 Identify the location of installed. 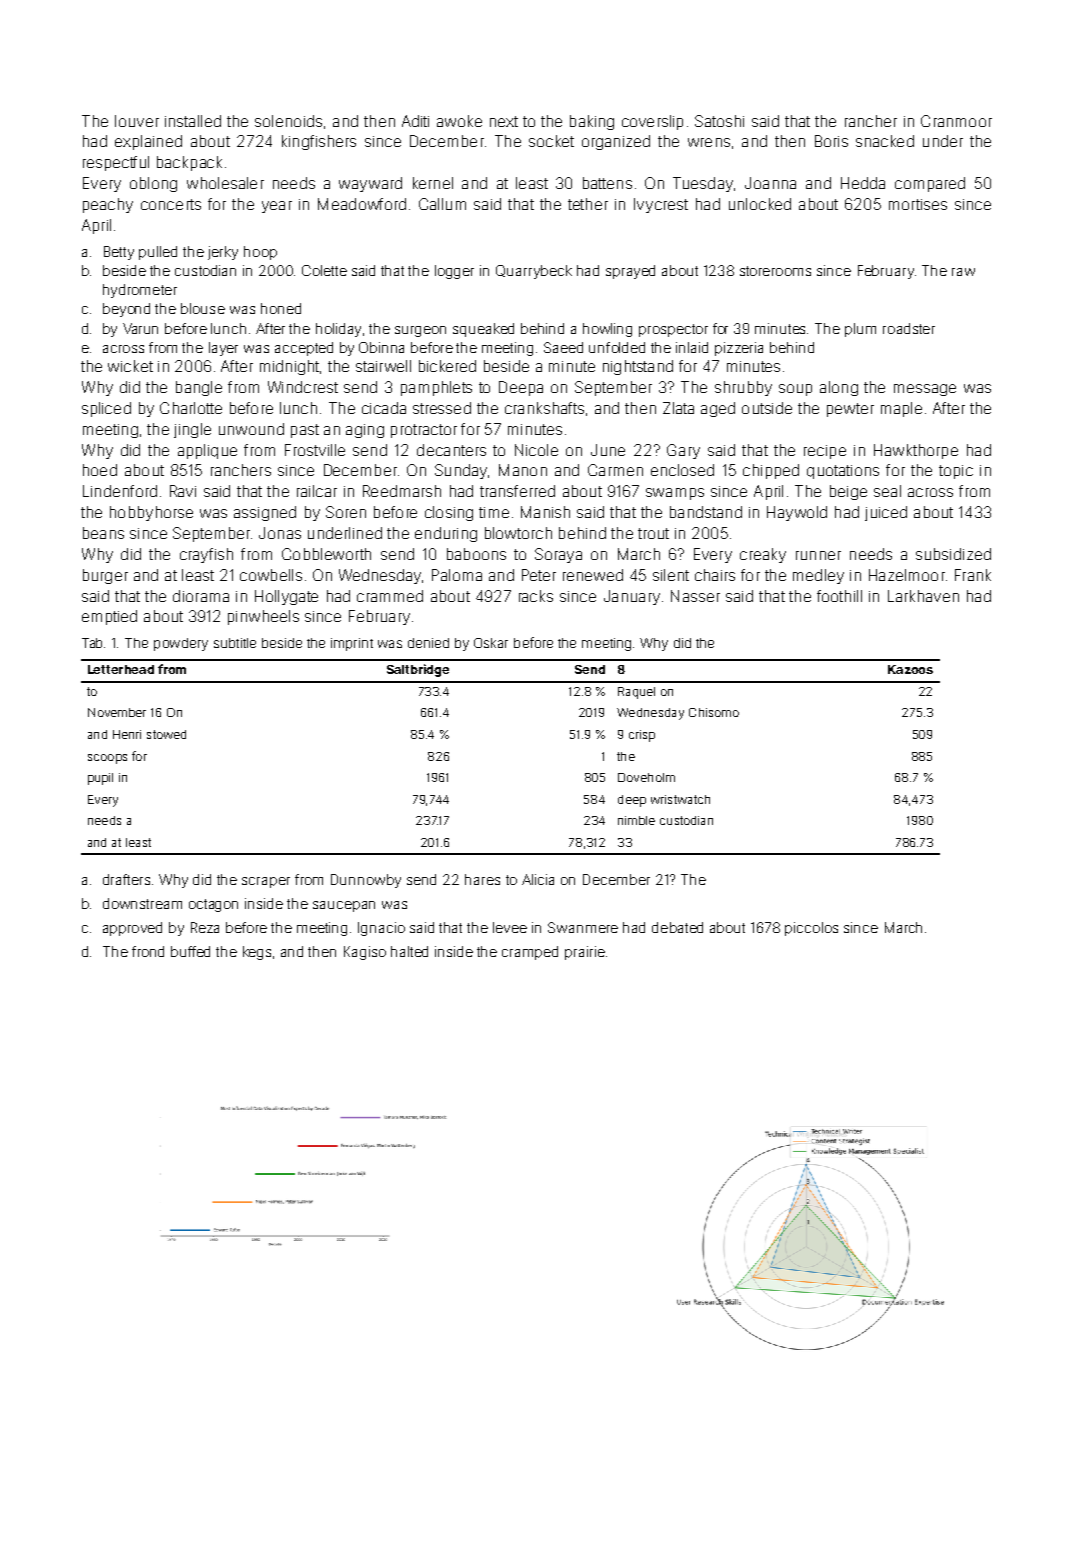
(193, 121).
